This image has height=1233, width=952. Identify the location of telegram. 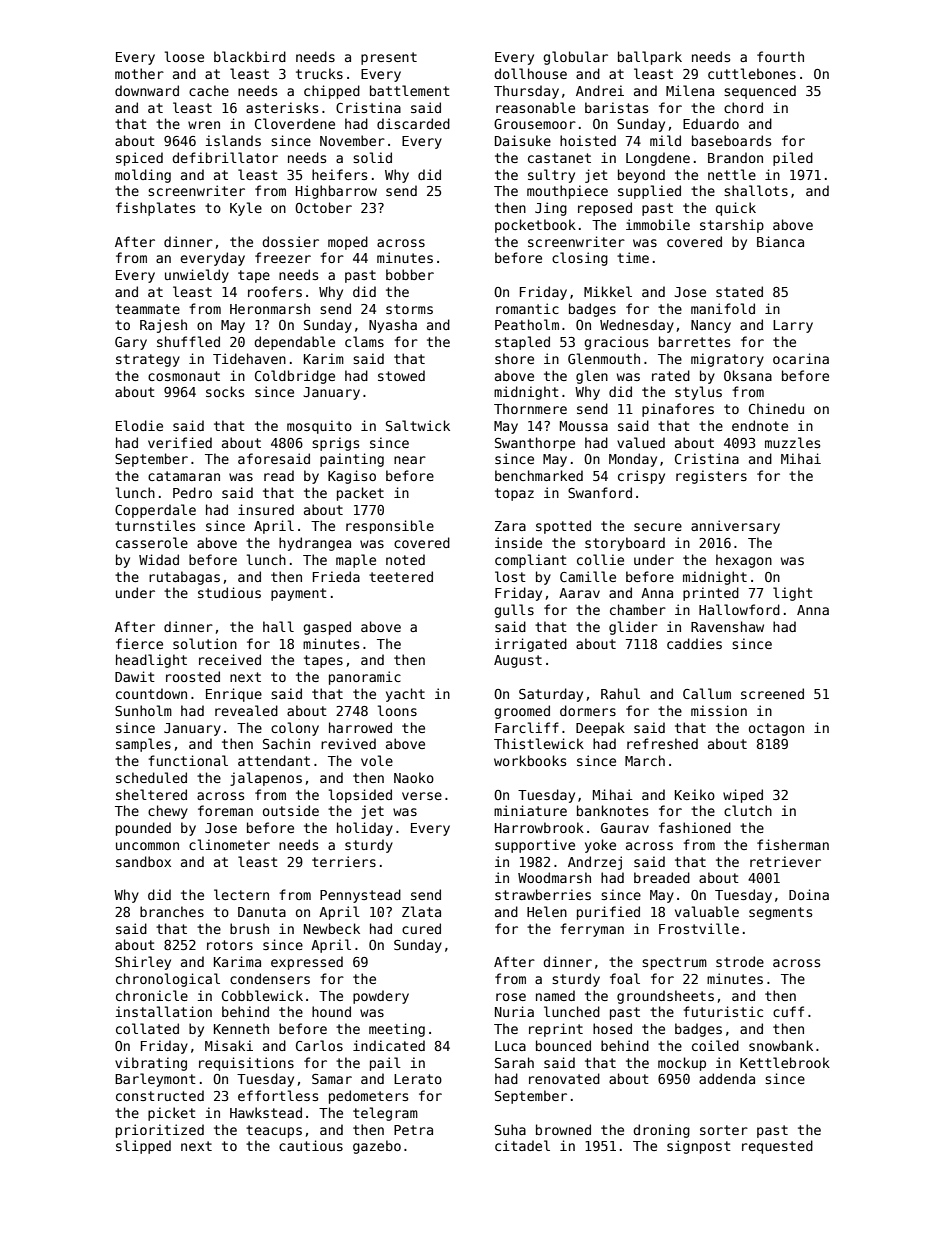
(385, 1114).
